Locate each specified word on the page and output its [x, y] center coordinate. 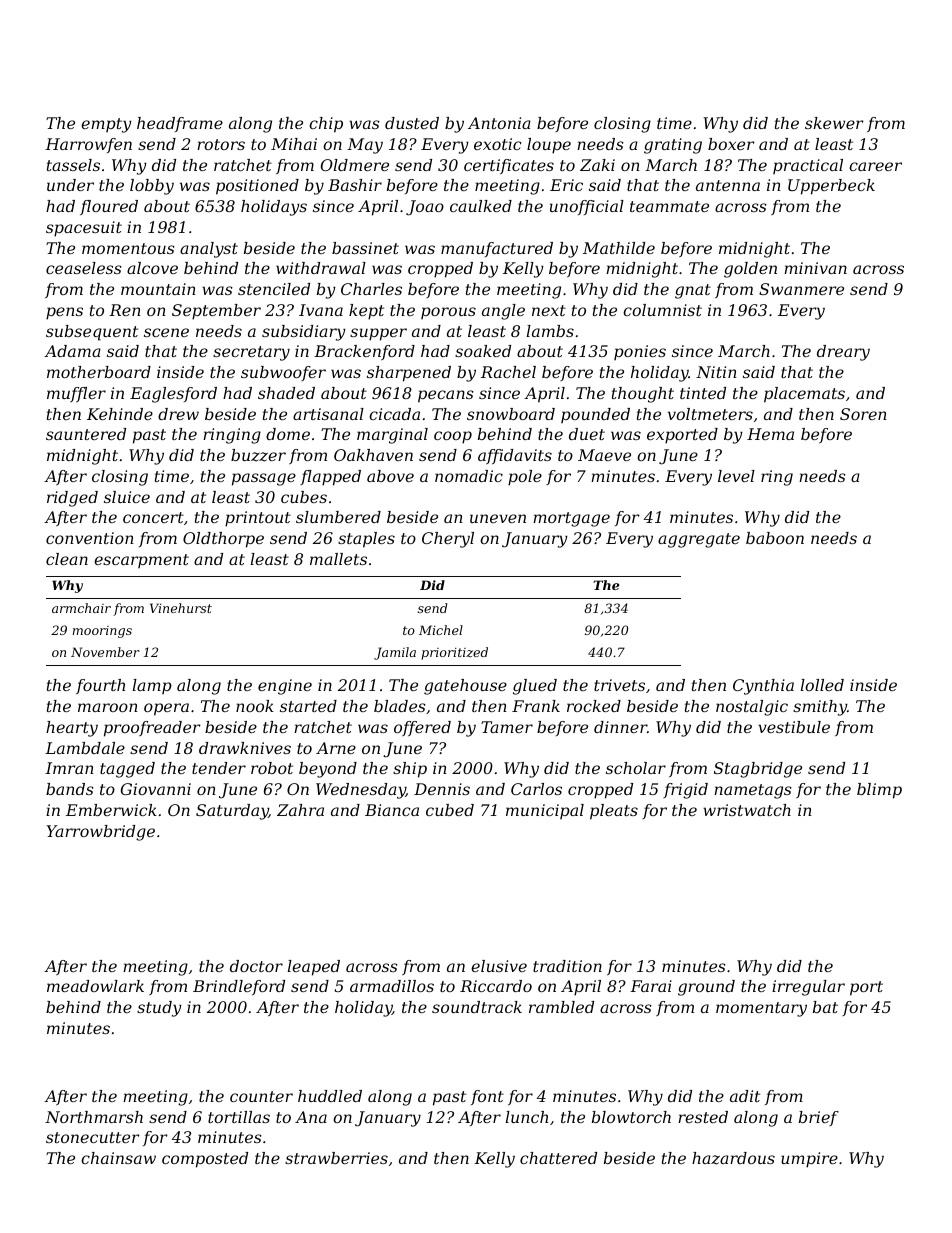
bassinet [365, 248]
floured [109, 207]
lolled [822, 685]
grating [673, 146]
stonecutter [92, 1137]
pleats [614, 812]
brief [819, 1118]
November [105, 652]
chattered [558, 1158]
